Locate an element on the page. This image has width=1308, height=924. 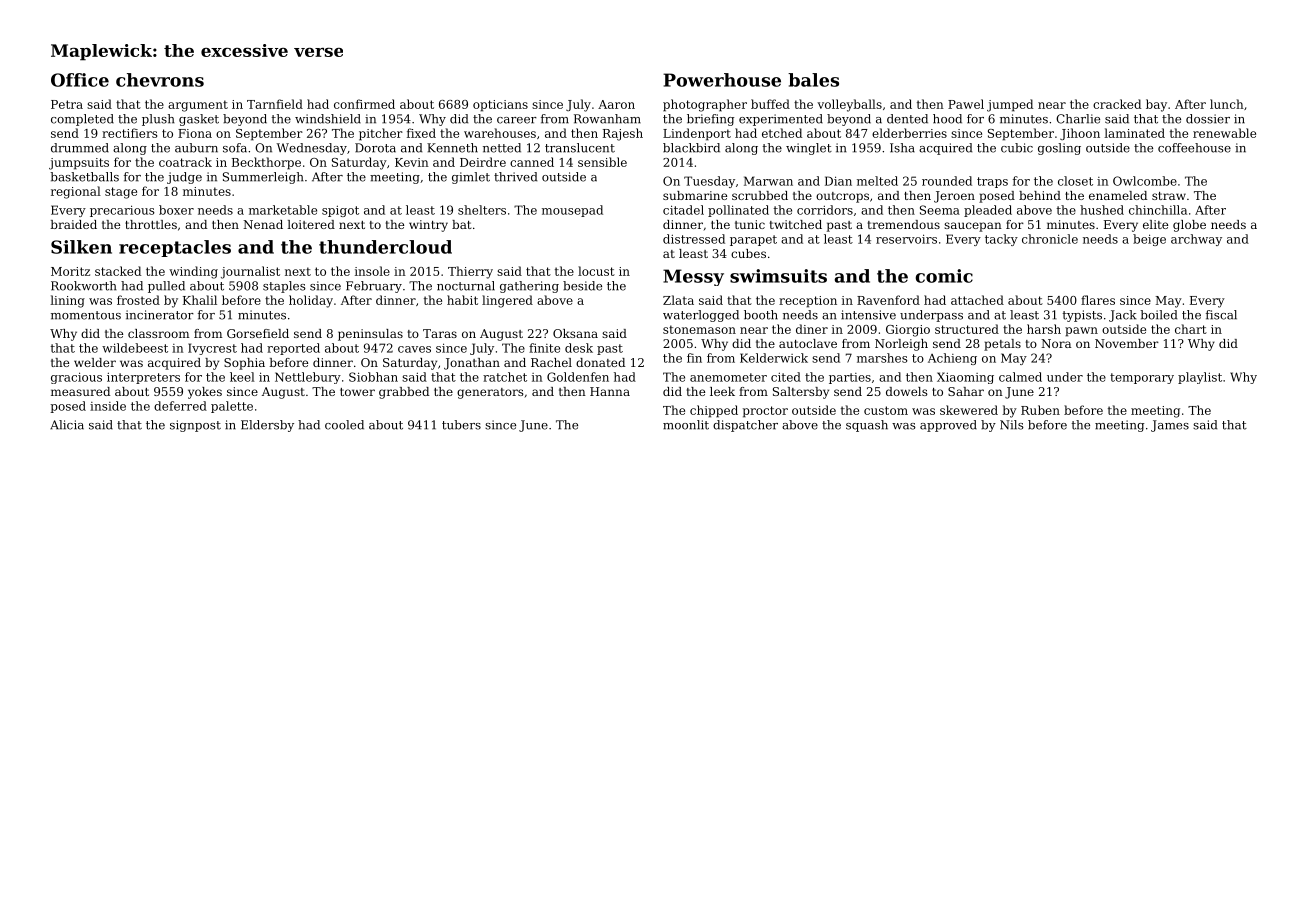
chevrons is located at coordinates (160, 80).
